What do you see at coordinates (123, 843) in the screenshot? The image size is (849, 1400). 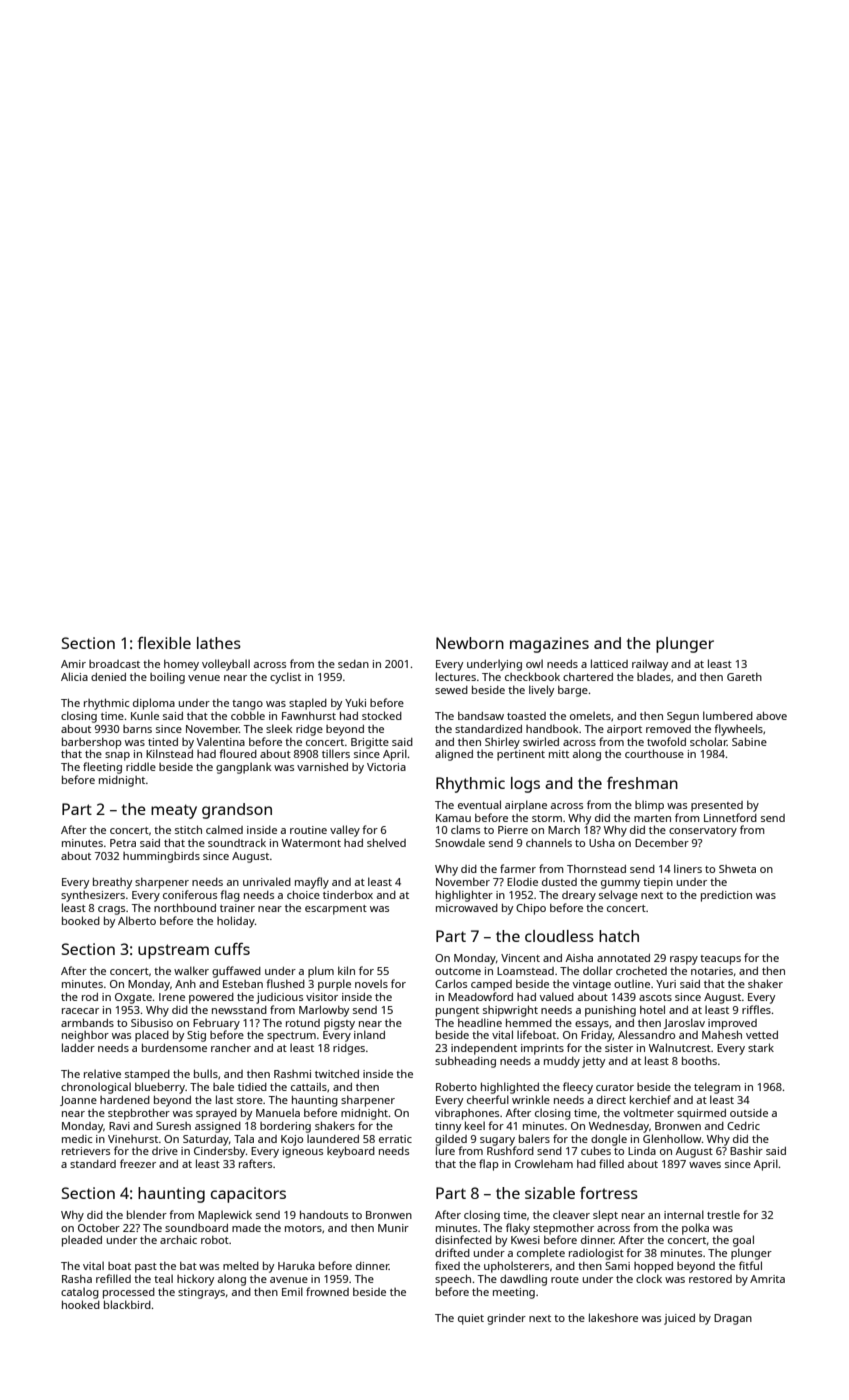 I see `Petra` at bounding box center [123, 843].
